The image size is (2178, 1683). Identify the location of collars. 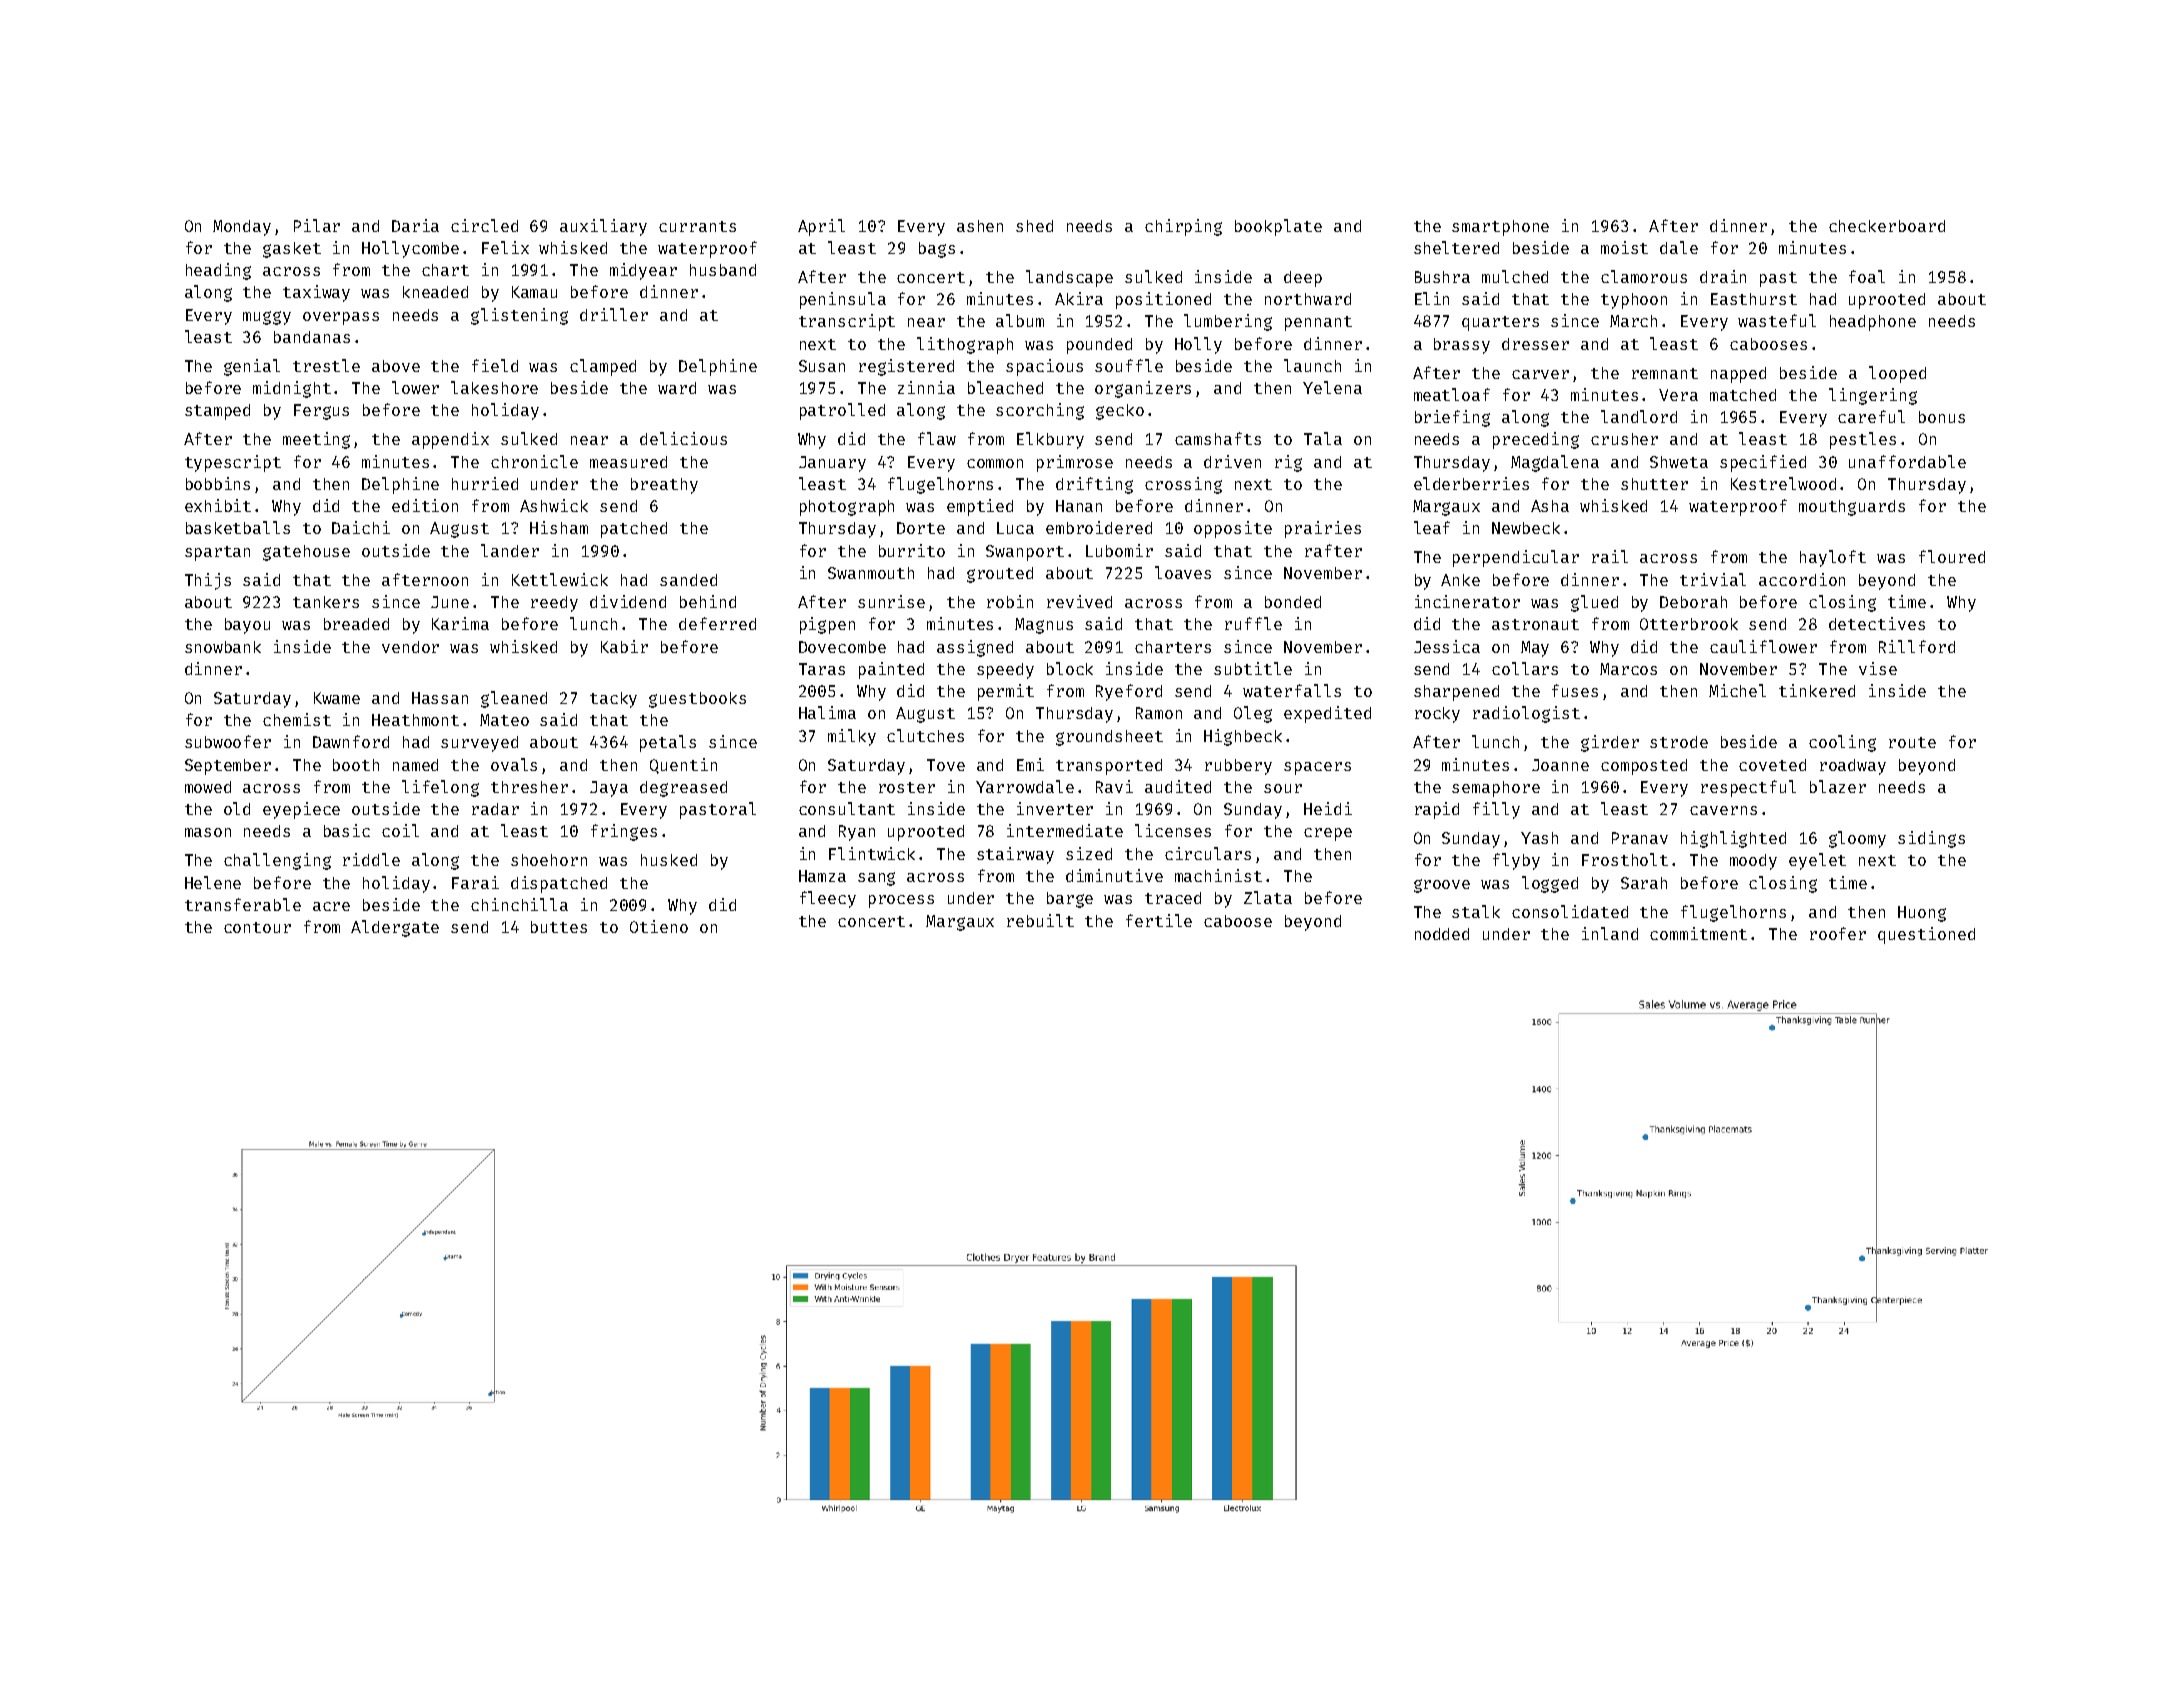
(1525, 668).
